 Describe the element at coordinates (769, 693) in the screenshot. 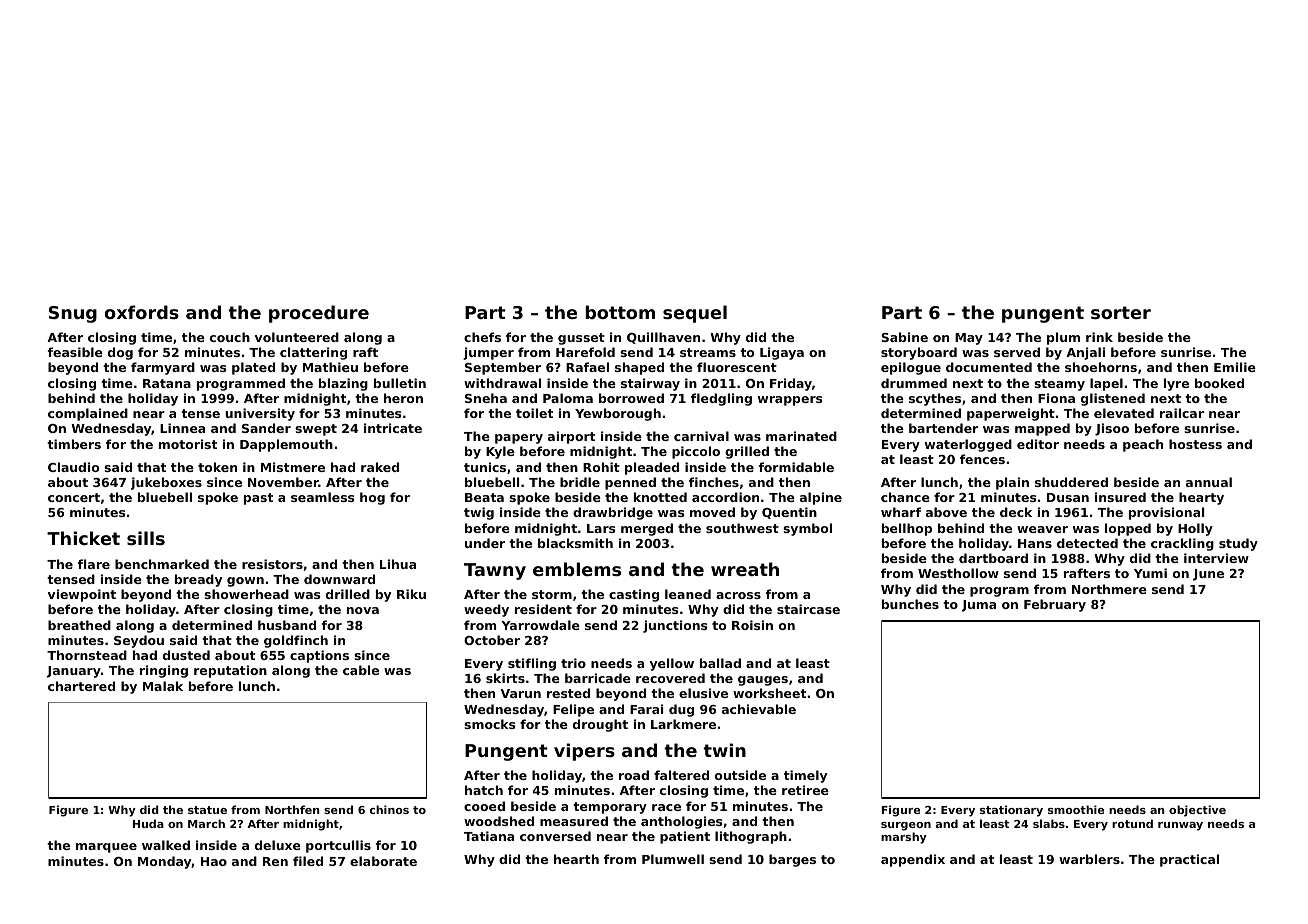

I see `worksheet` at that location.
